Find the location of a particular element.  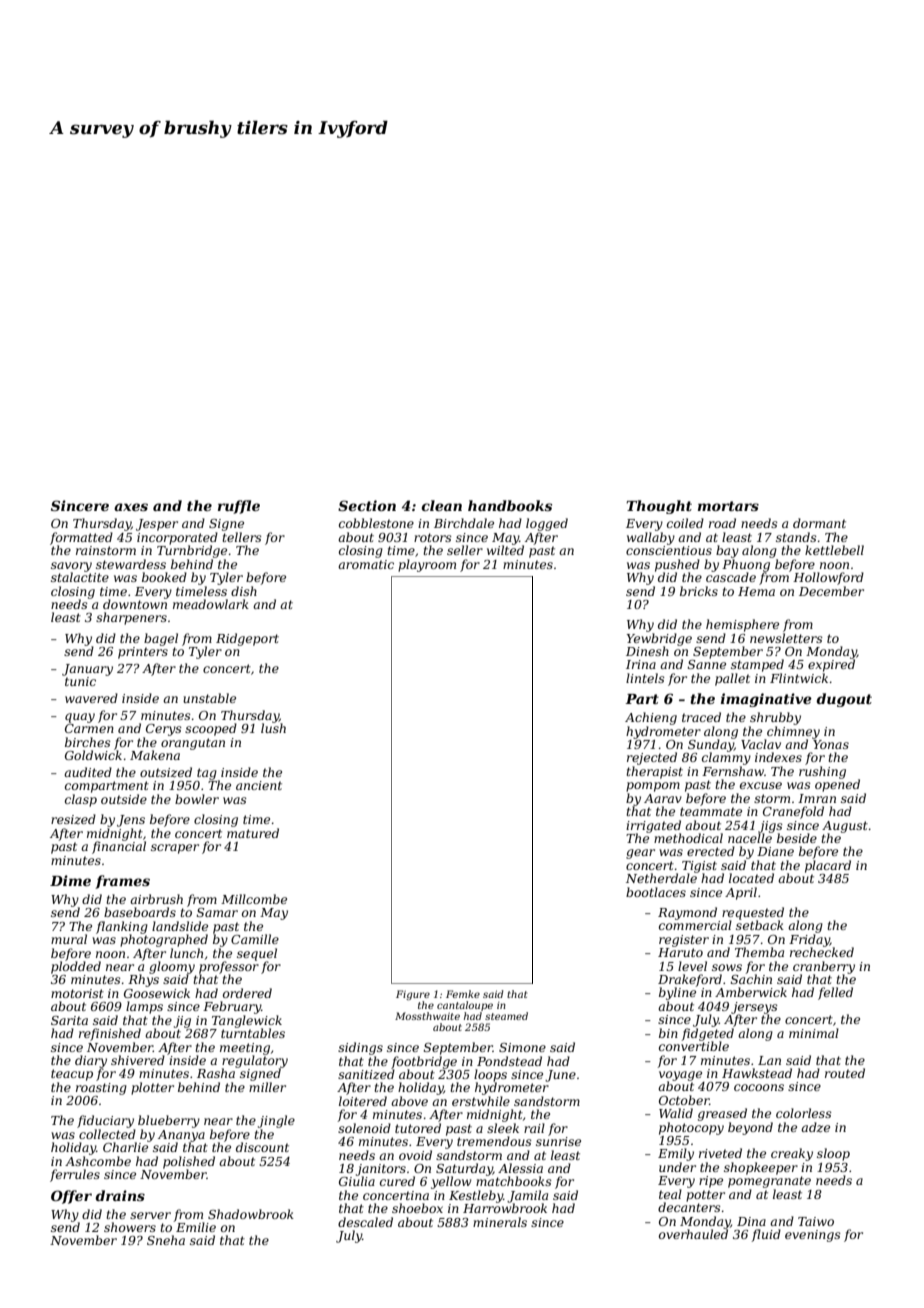

scraper is located at coordinates (175, 849).
